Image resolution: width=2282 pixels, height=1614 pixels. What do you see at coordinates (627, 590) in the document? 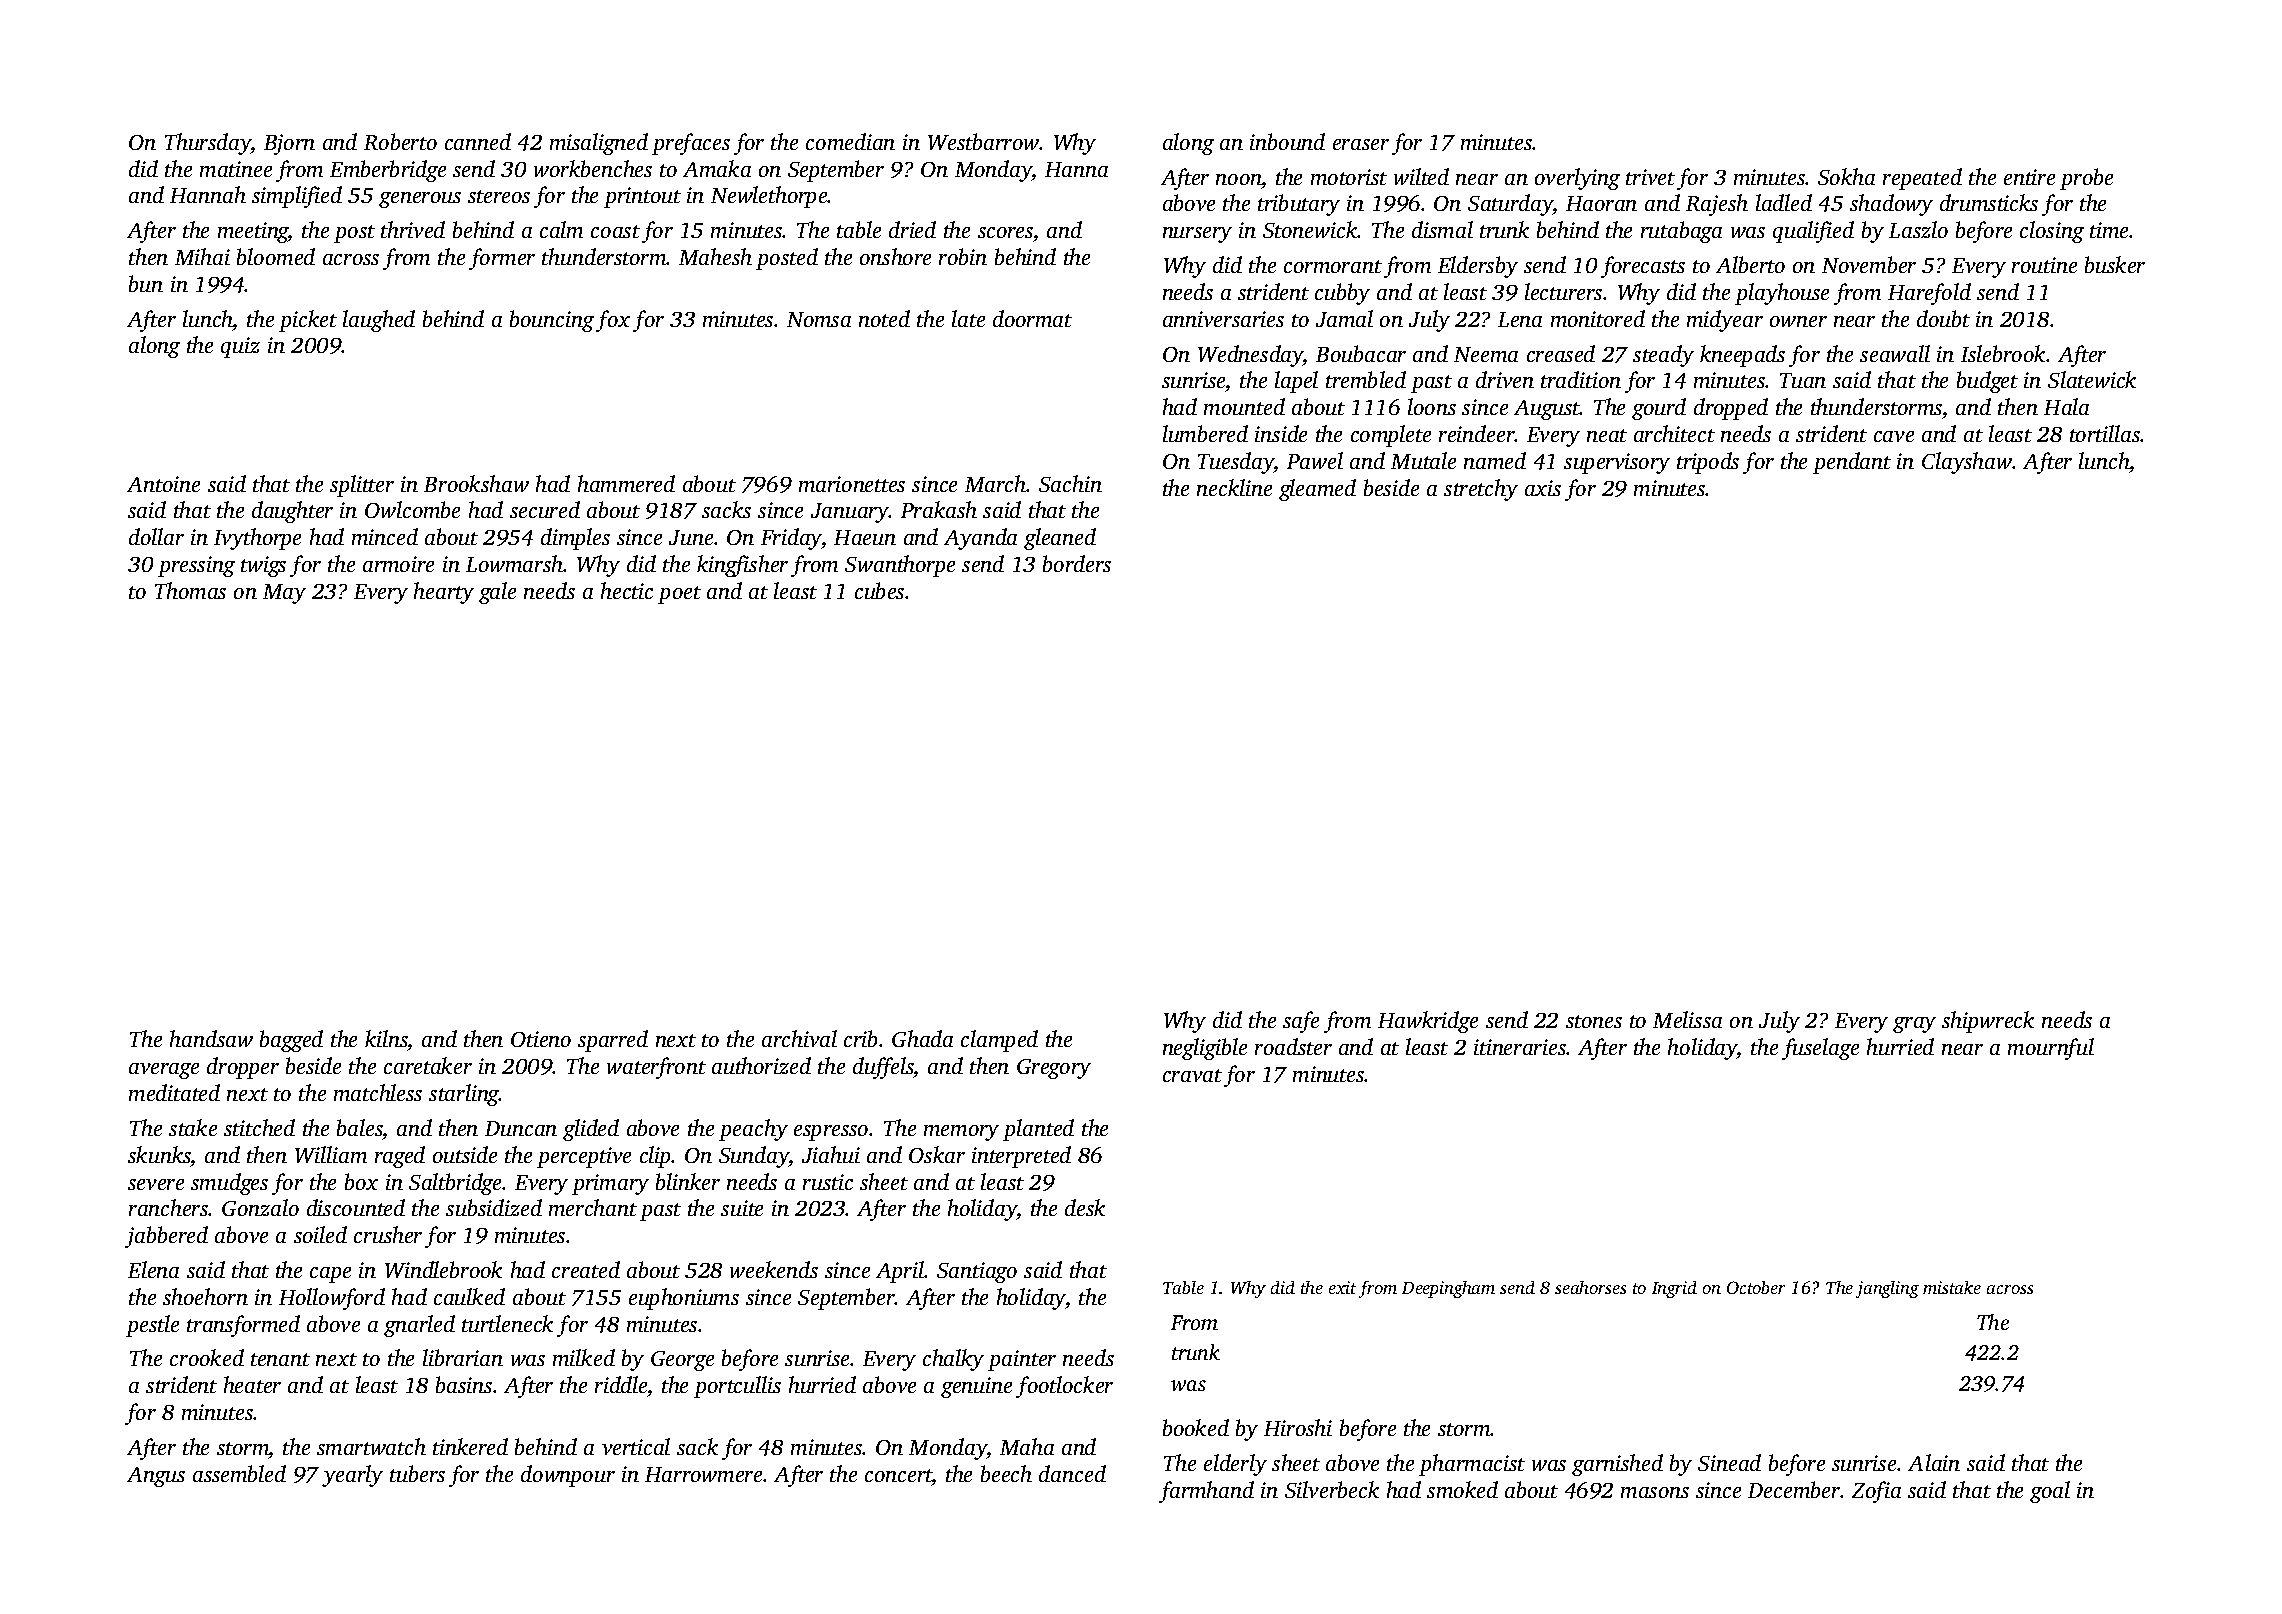
I see `hectic` at bounding box center [627, 590].
